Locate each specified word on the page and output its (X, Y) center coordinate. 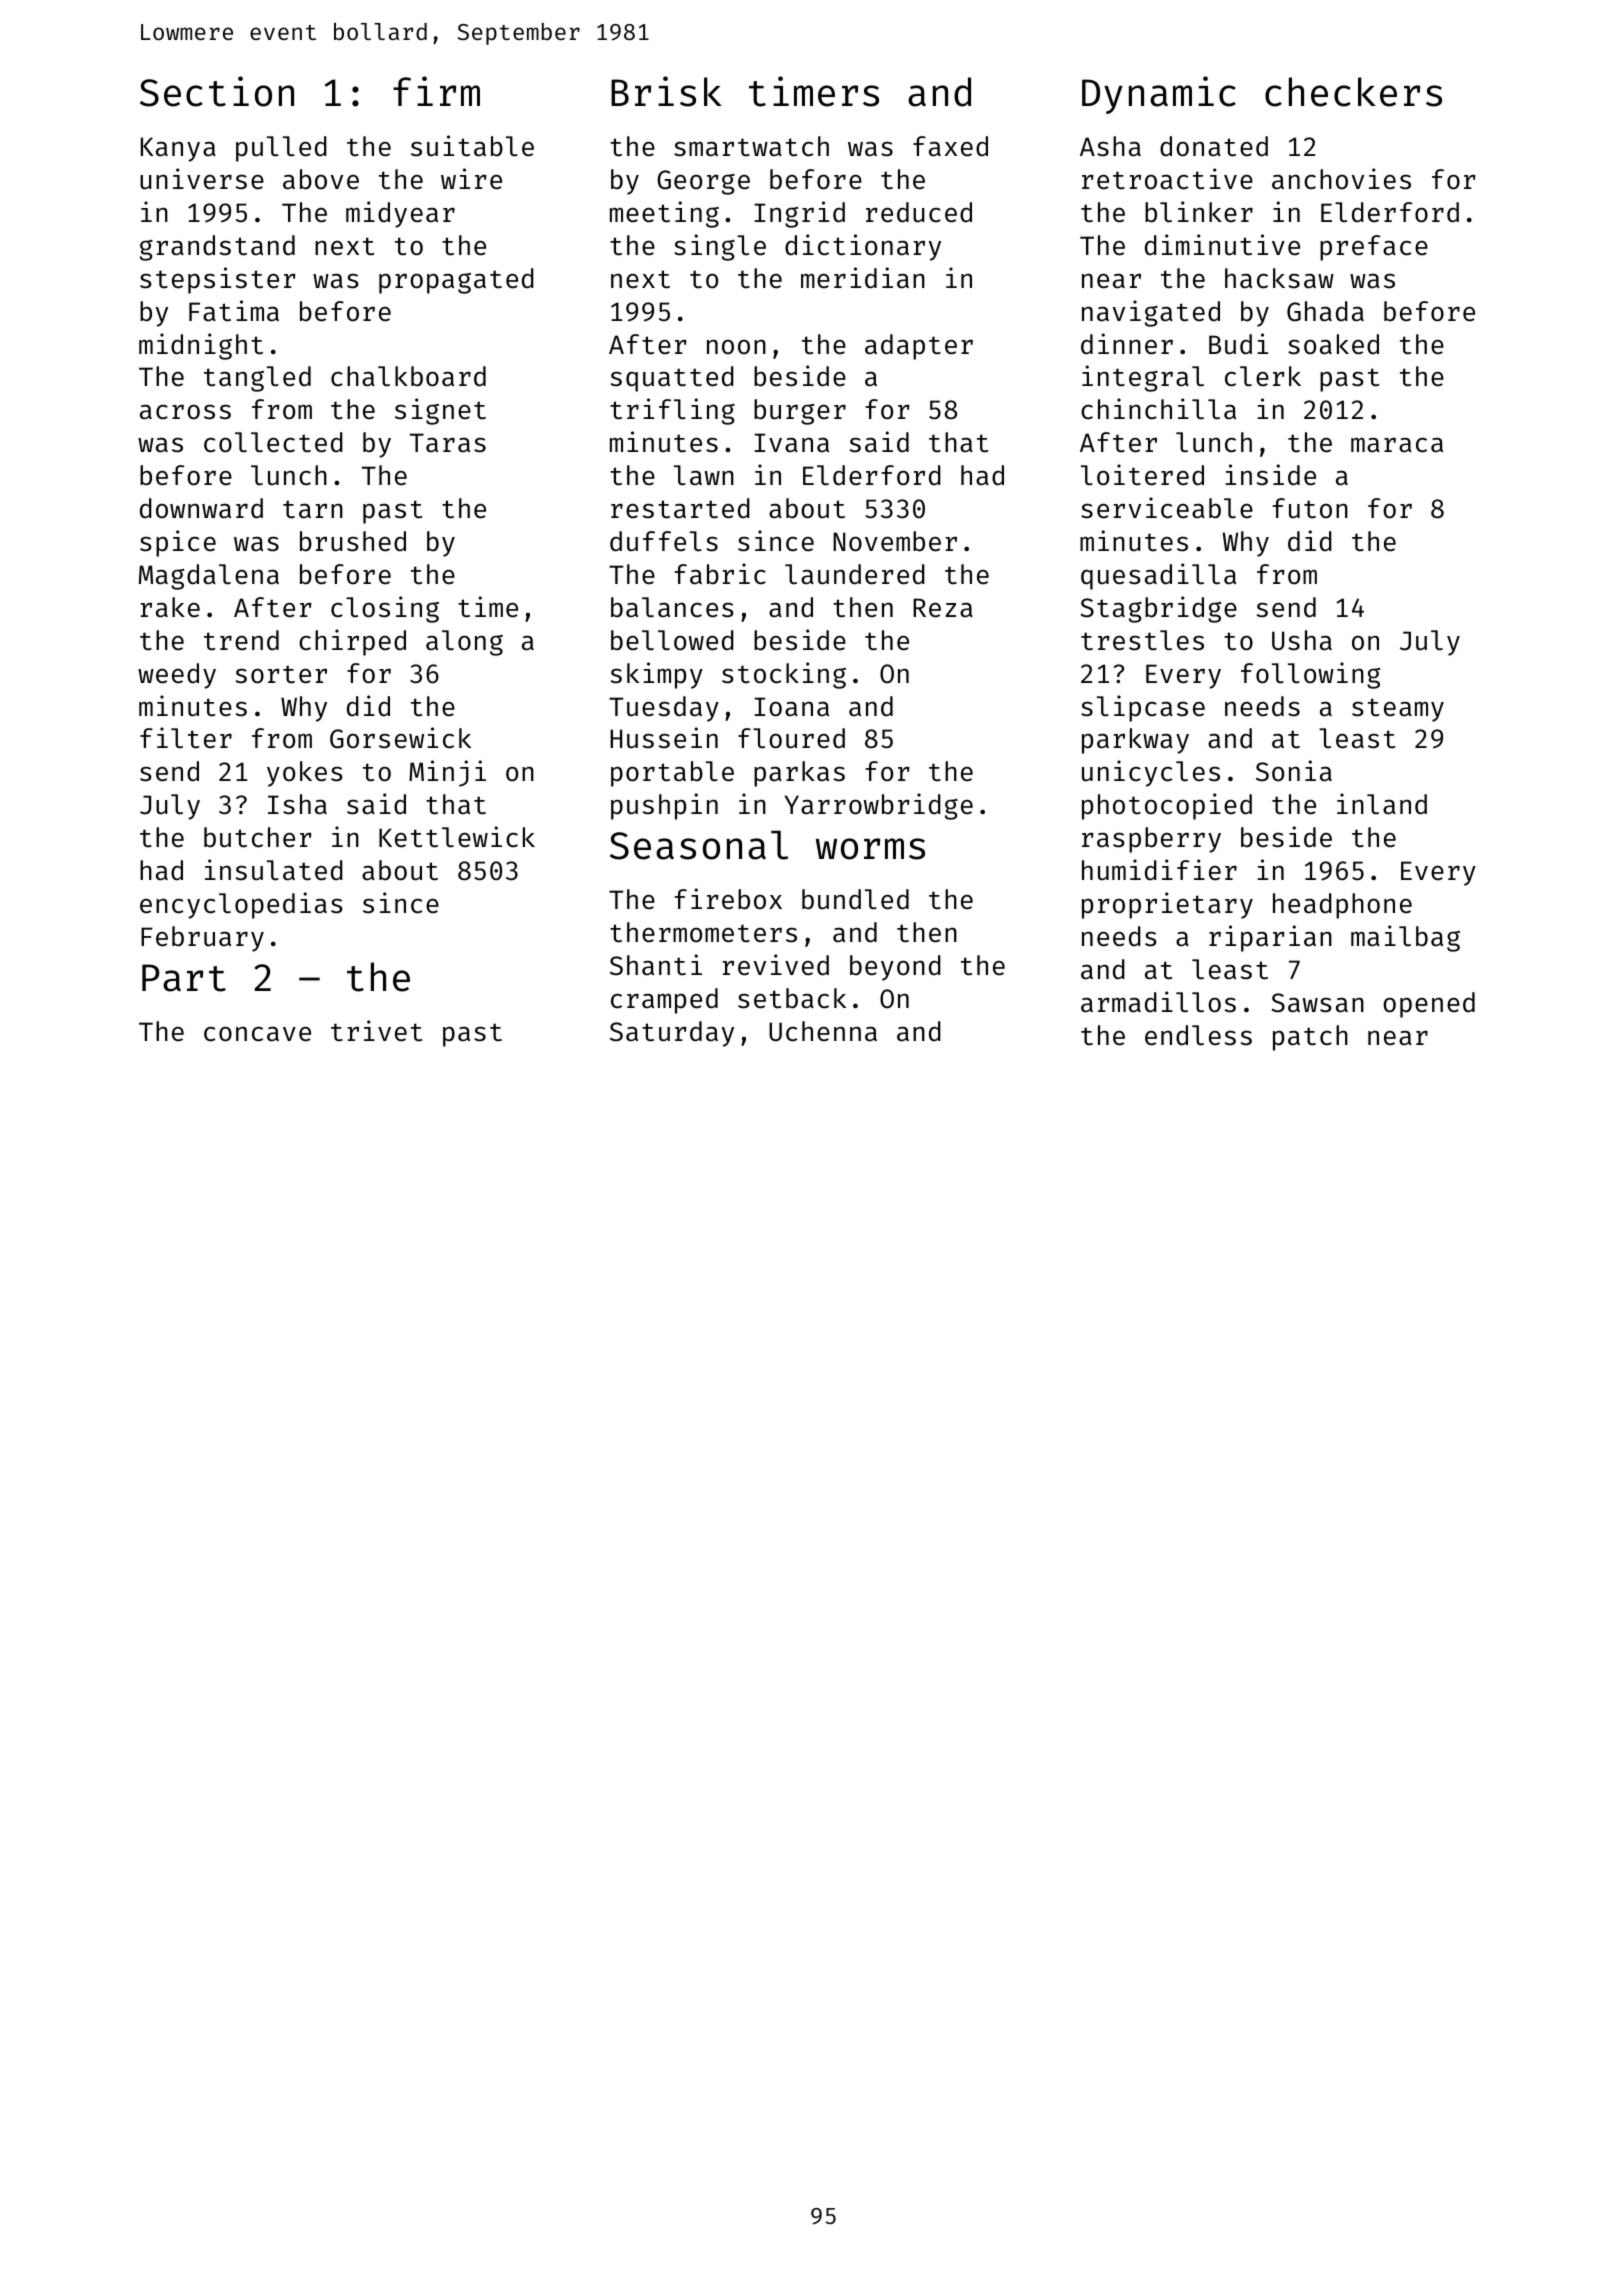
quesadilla (1158, 576)
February (202, 939)
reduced (919, 212)
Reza (943, 608)
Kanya (178, 149)
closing (385, 609)
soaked (1333, 344)
